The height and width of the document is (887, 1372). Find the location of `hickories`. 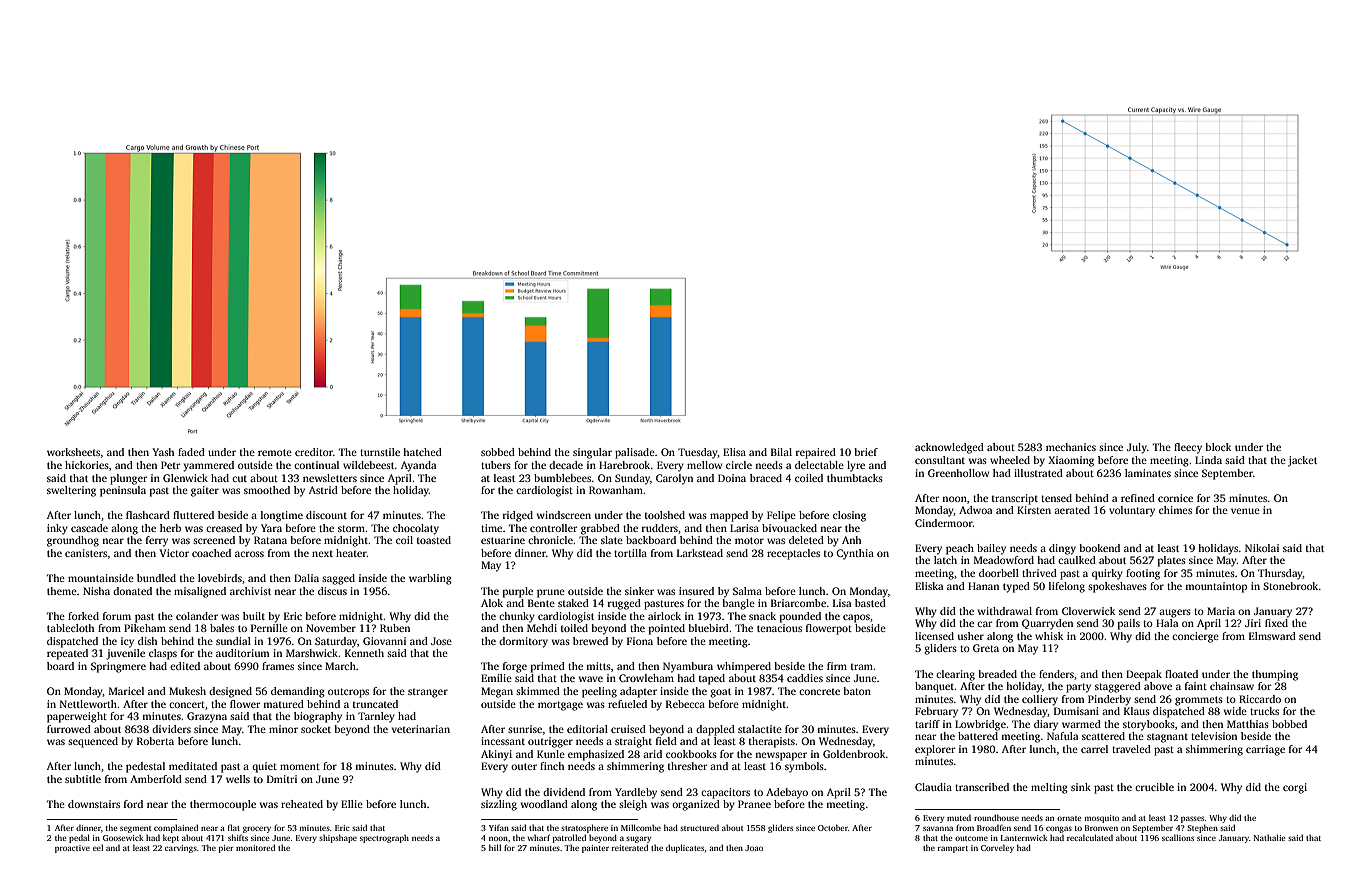

hickories is located at coordinates (87, 465).
